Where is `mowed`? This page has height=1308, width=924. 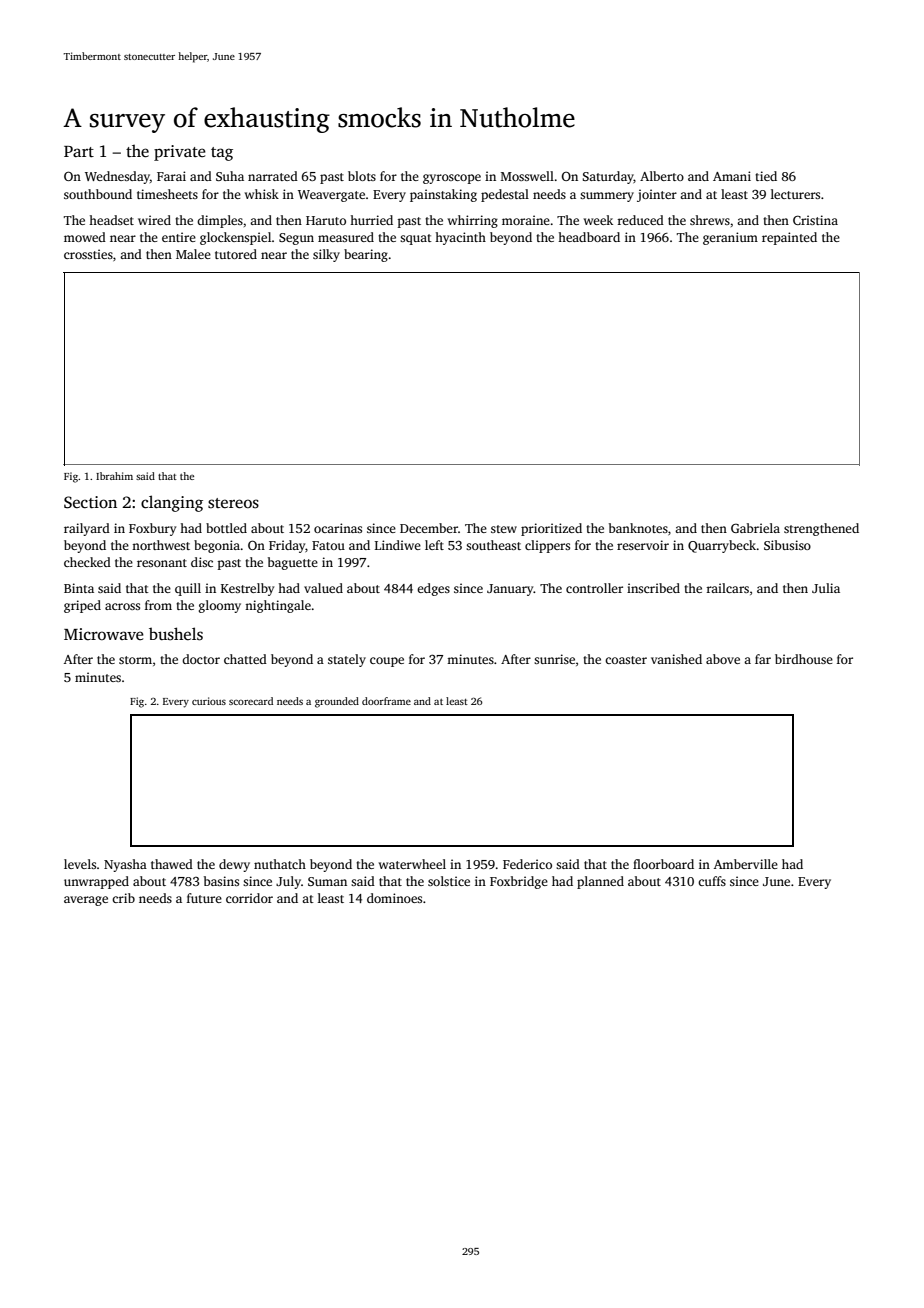 mowed is located at coordinates (85, 237).
